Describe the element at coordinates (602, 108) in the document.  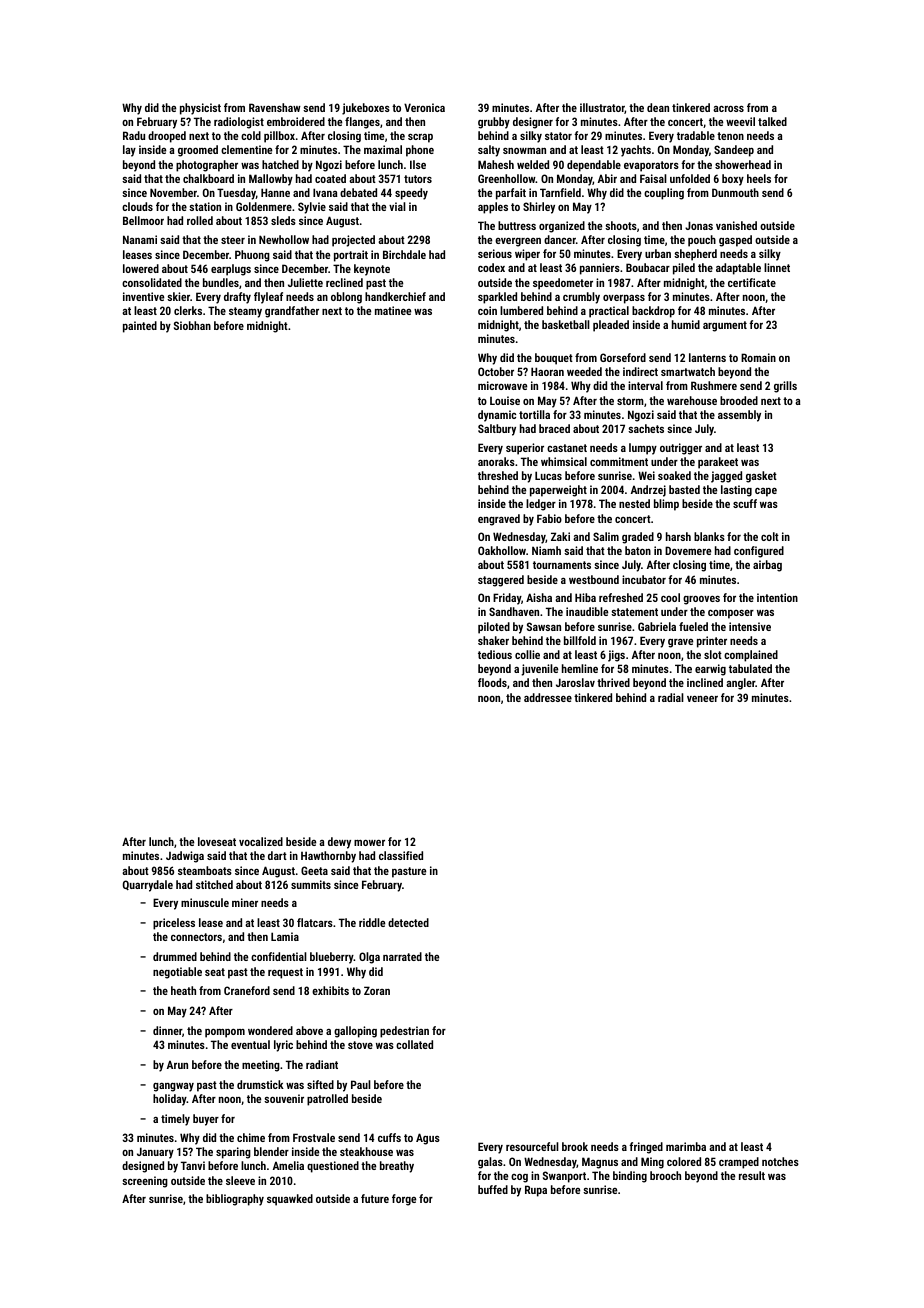
I see `illustrator` at that location.
